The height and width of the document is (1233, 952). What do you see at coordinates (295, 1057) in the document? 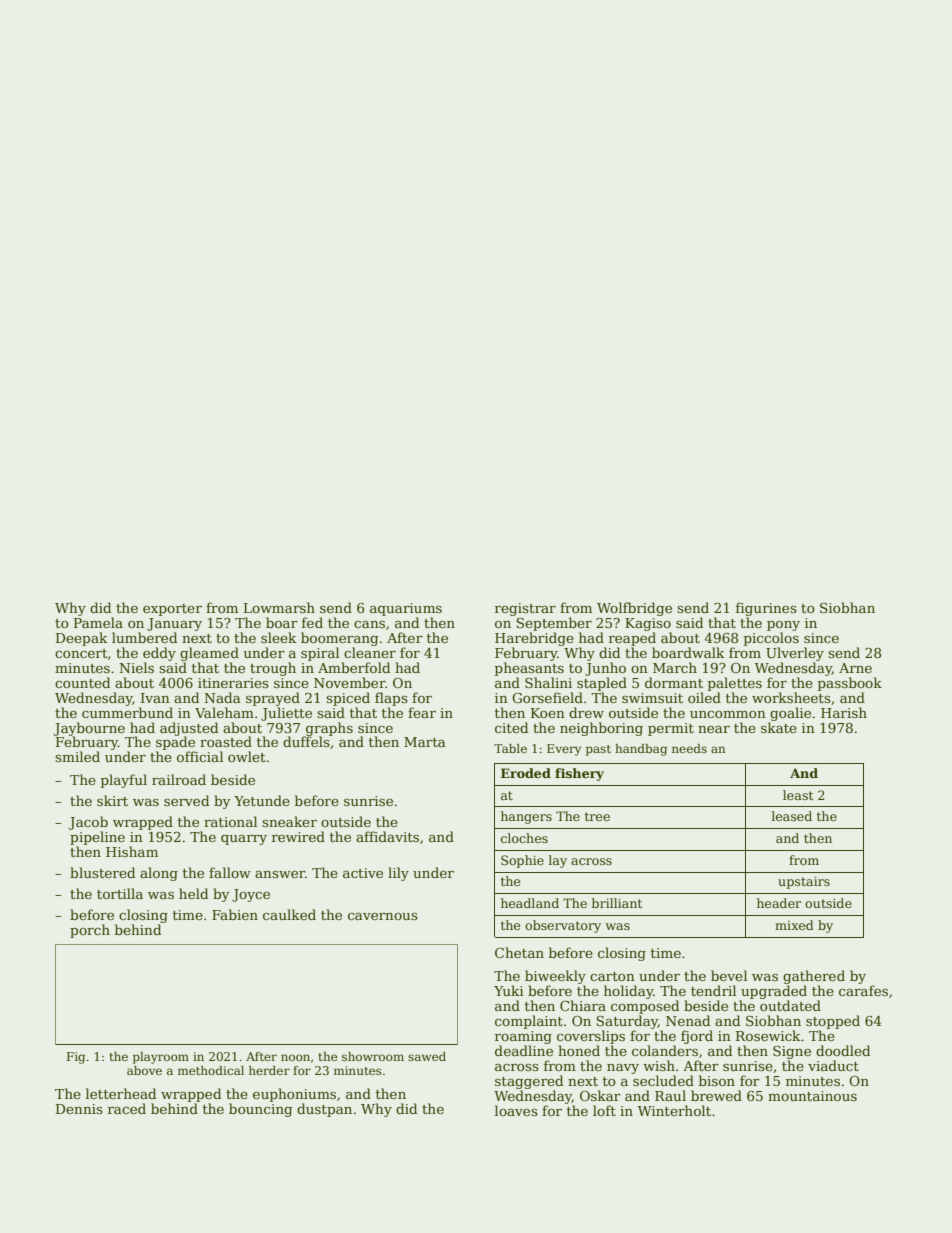
I see `noon` at bounding box center [295, 1057].
